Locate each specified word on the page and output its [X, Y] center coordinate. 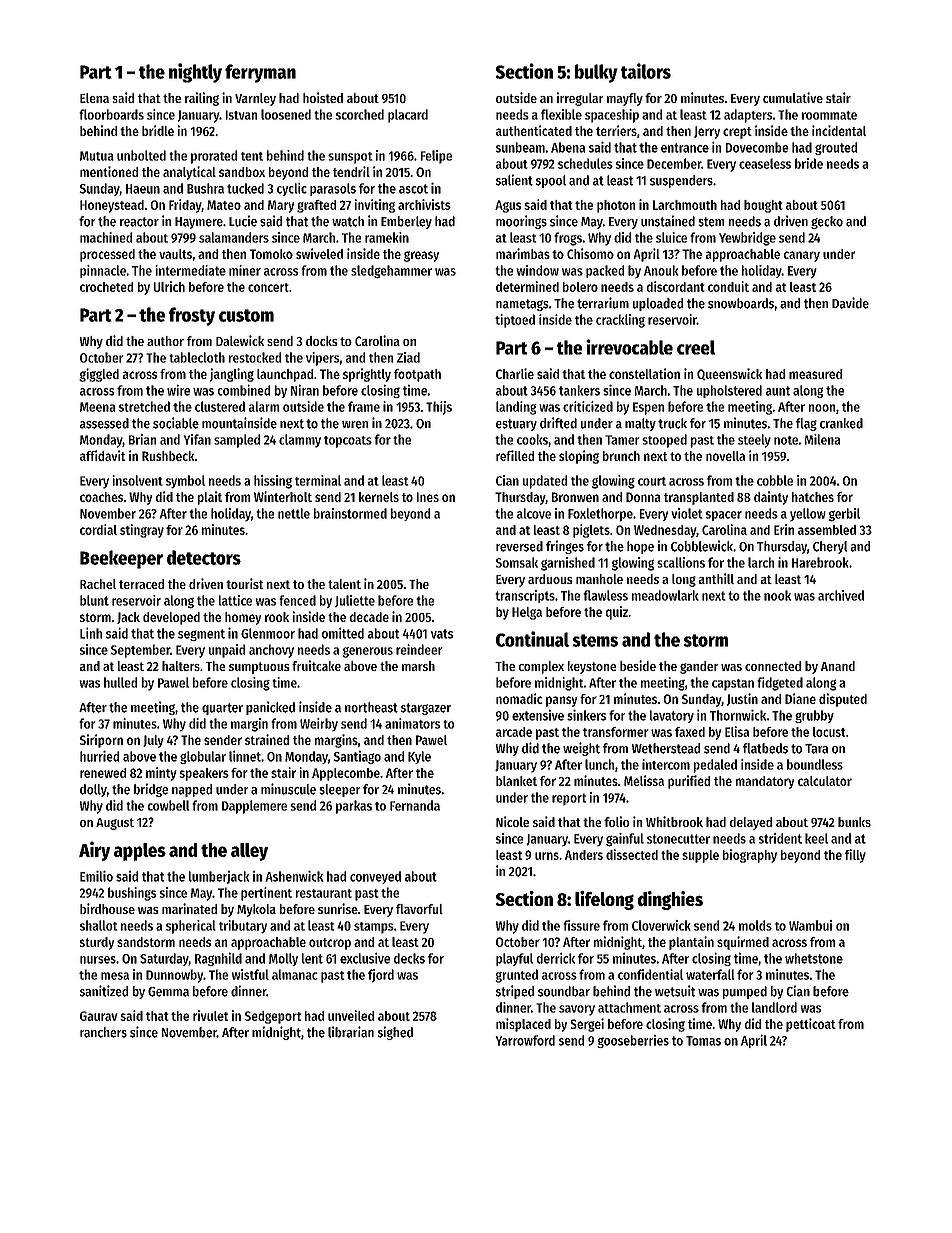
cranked [841, 423]
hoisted [323, 97]
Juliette [355, 601]
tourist [245, 583]
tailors [646, 71]
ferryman [260, 73]
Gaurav [99, 1016]
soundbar [564, 991]
